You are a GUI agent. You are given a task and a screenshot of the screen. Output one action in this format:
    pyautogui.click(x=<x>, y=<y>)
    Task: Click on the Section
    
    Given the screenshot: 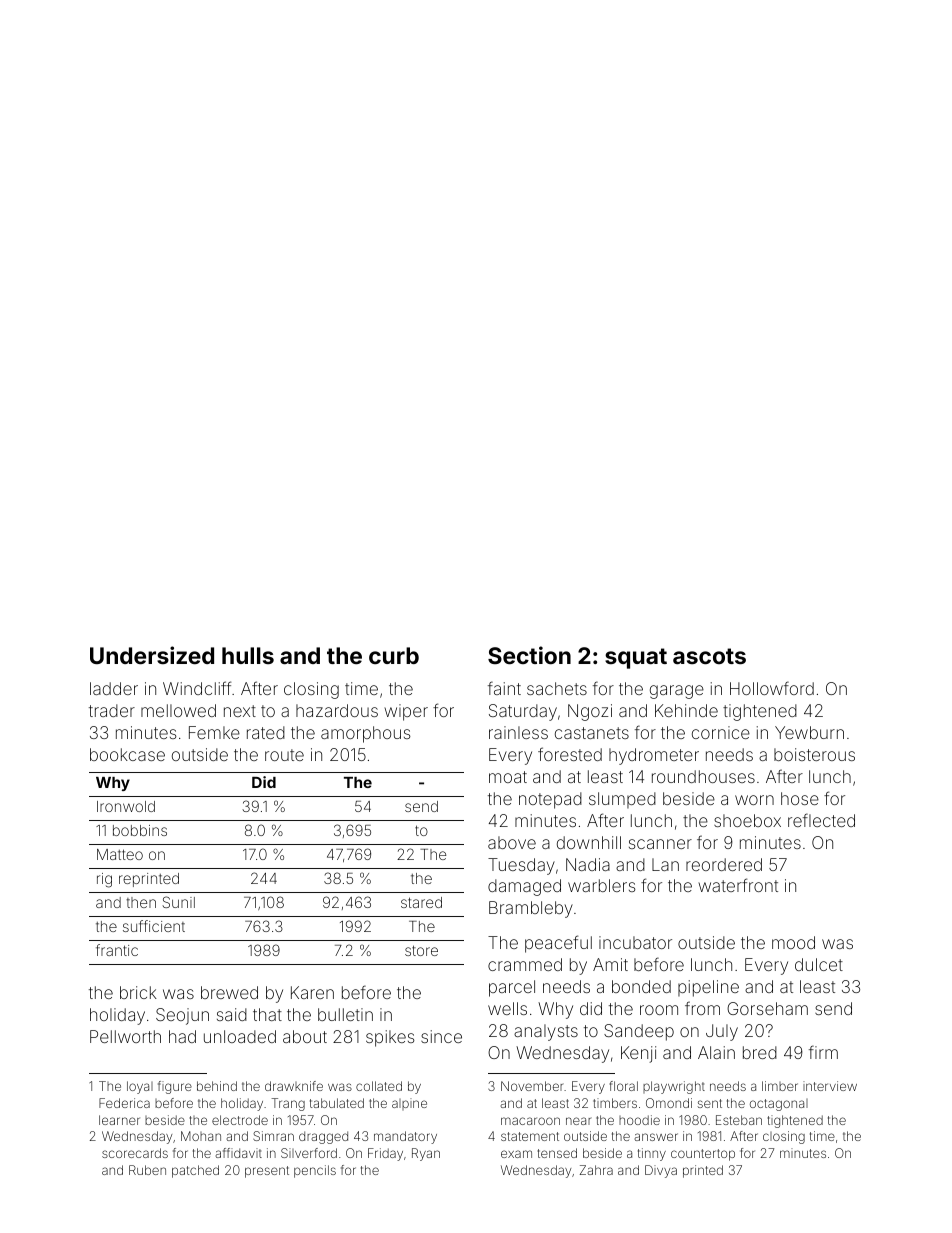 What is the action you would take?
    pyautogui.click(x=529, y=655)
